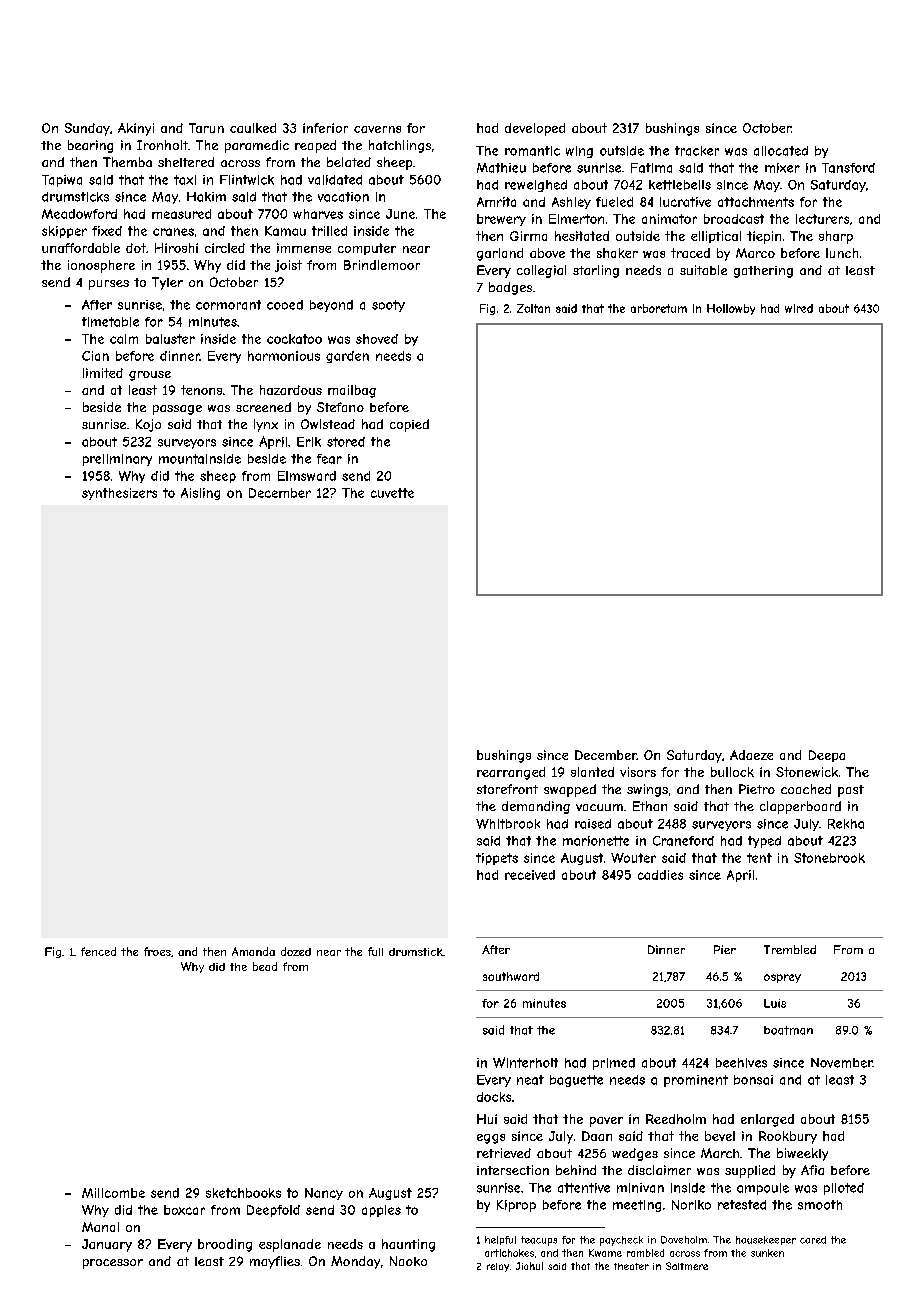 The image size is (924, 1308). Describe the element at coordinates (516, 1206) in the page. I see `Kiprop` at that location.
